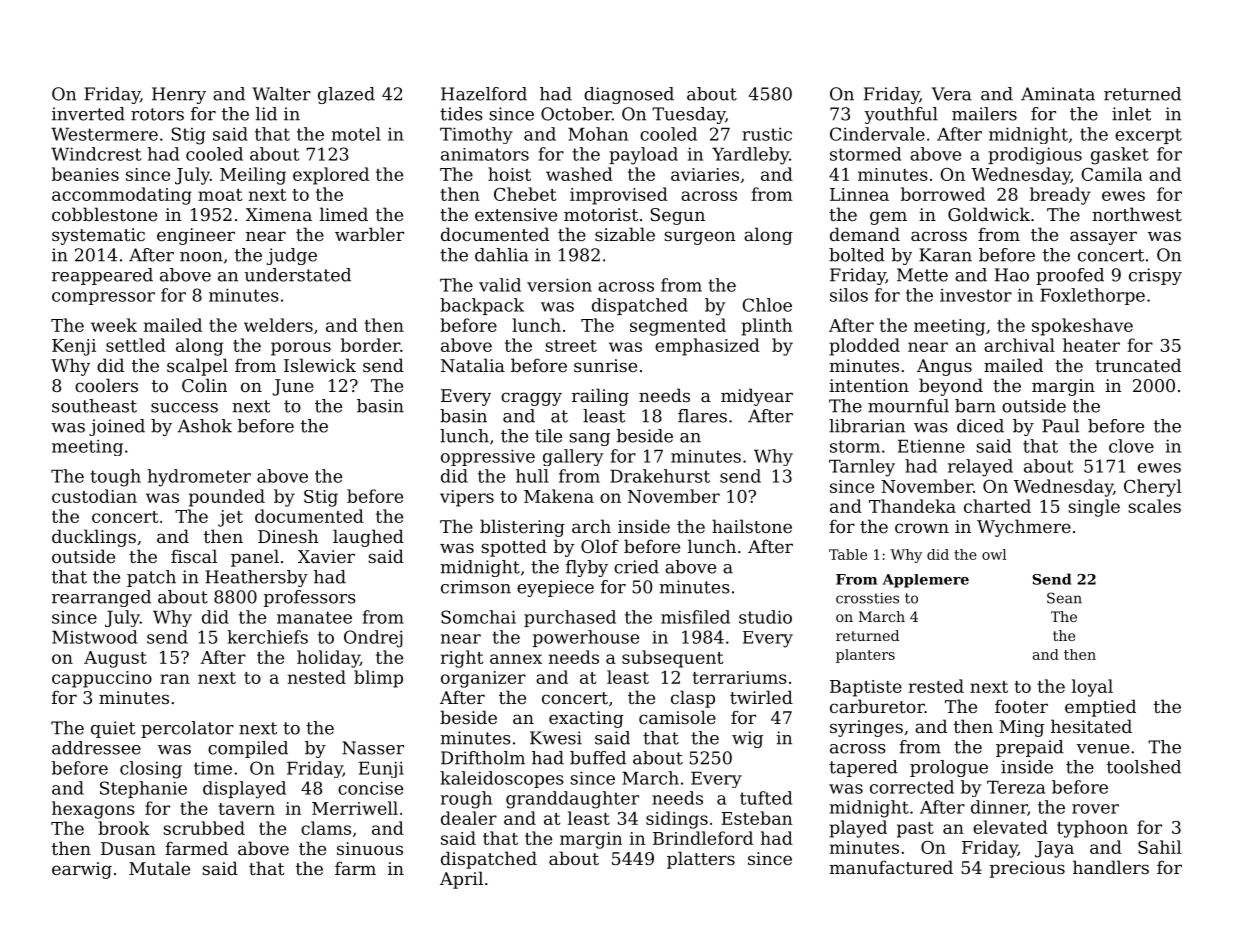  I want to click on Walter, so click(281, 94).
